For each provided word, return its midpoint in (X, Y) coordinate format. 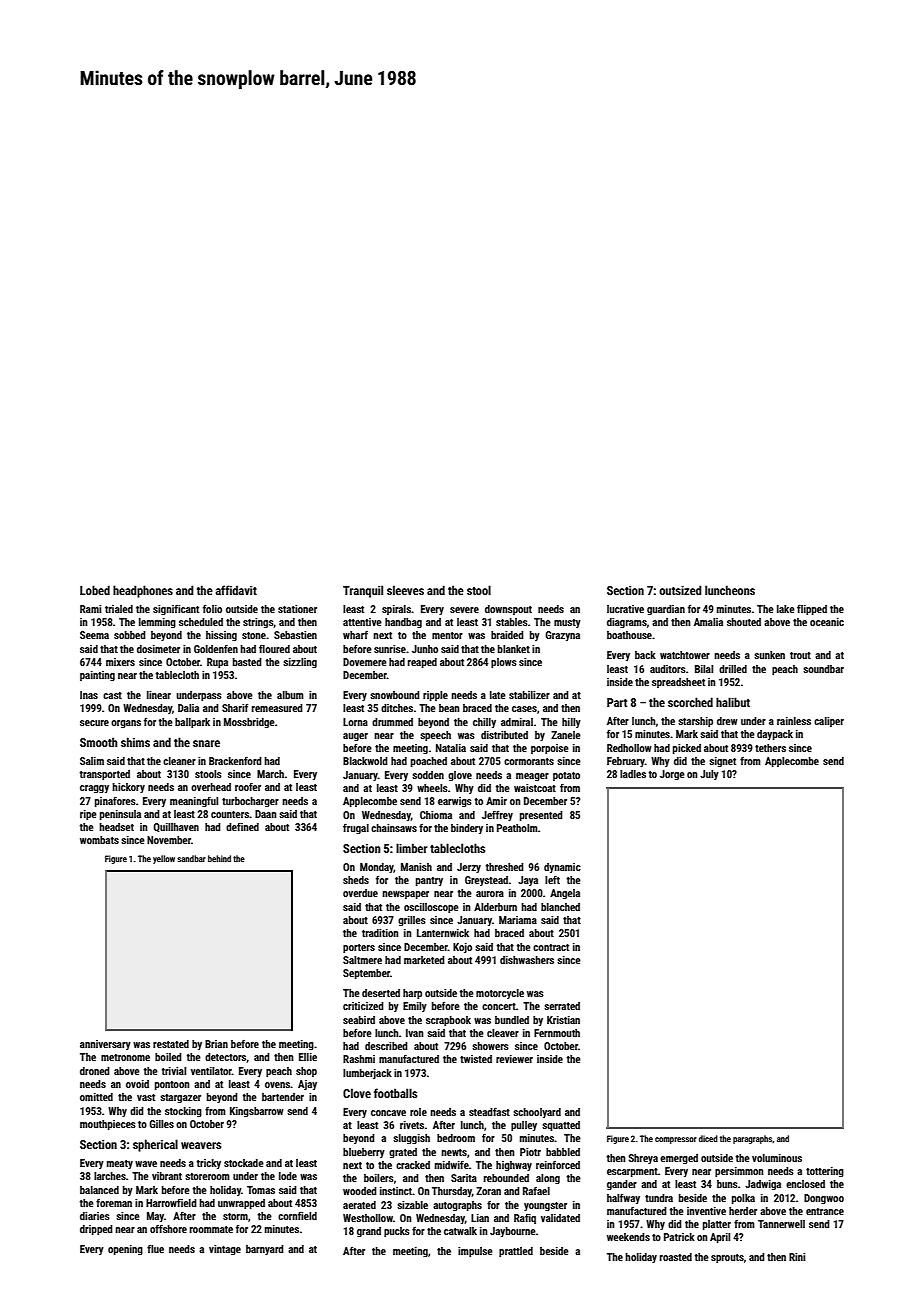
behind (219, 858)
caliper (829, 722)
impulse (475, 1252)
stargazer (180, 1098)
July (709, 775)
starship (695, 722)
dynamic (562, 868)
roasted (676, 1257)
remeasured (277, 708)
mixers (120, 662)
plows (504, 663)
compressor (676, 1140)
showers (490, 1046)
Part (617, 702)
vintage (225, 1250)
